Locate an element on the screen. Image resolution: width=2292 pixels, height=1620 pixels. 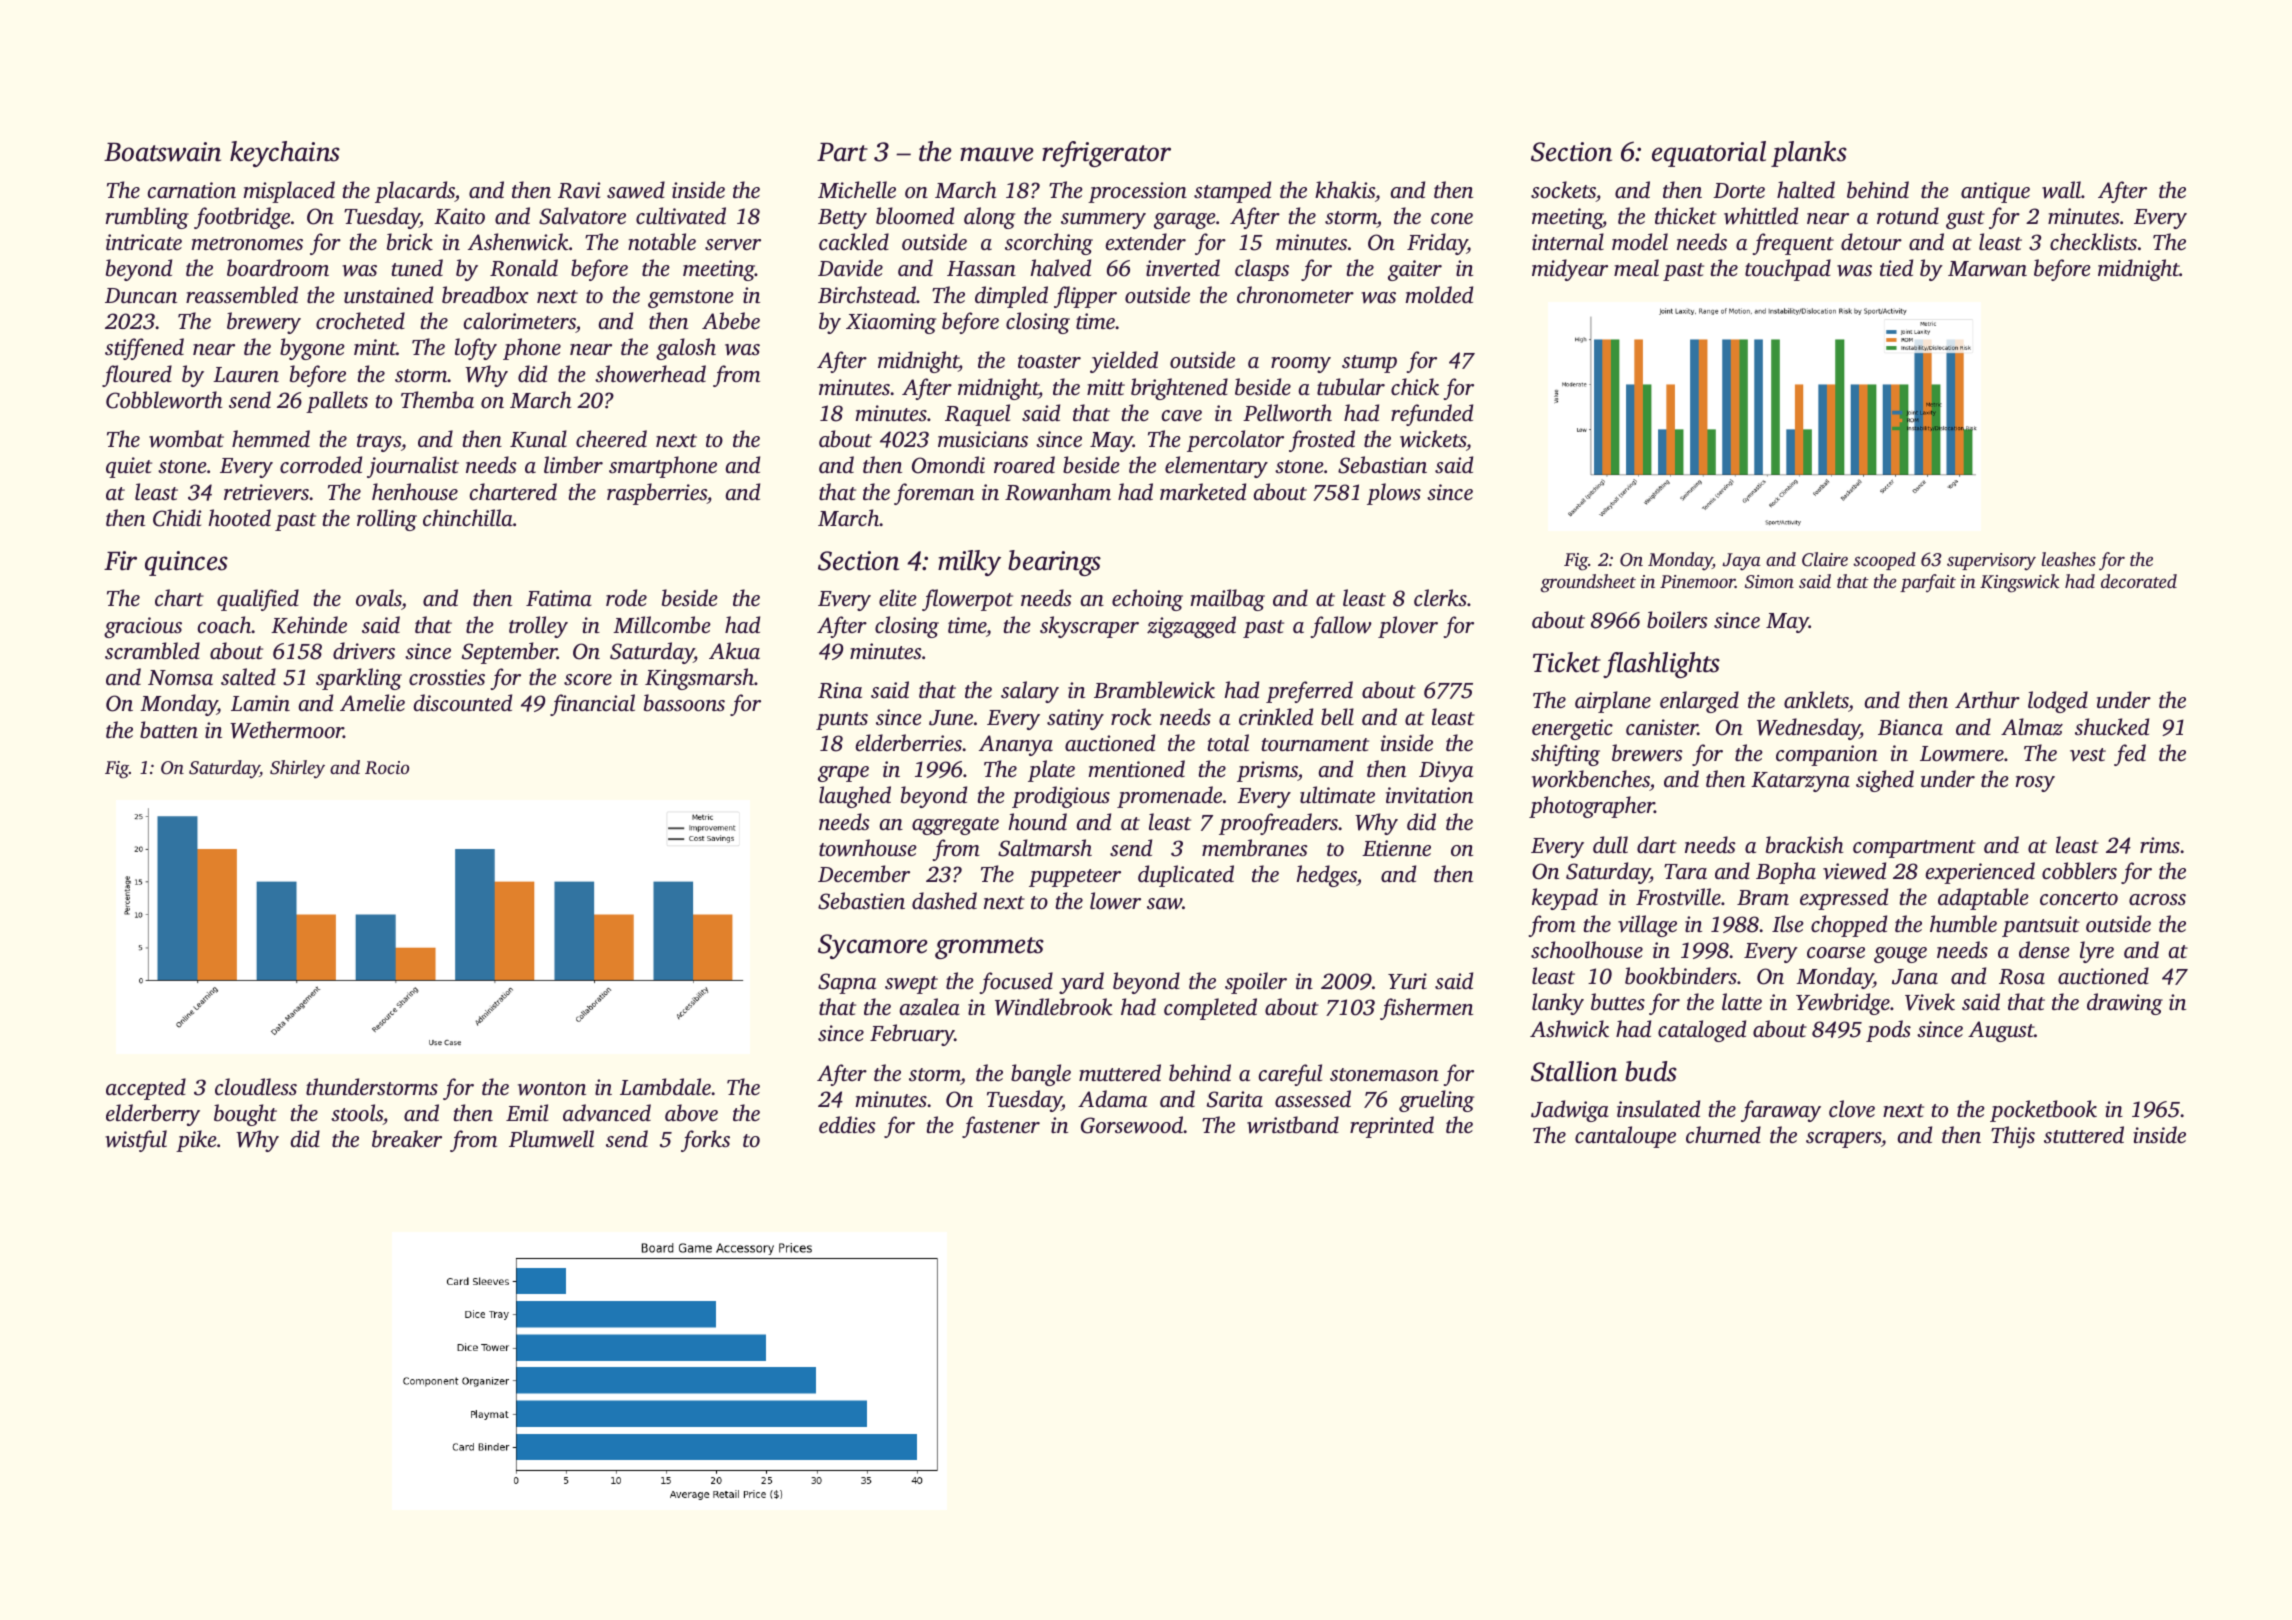
stuttered is located at coordinates (2084, 1134).
